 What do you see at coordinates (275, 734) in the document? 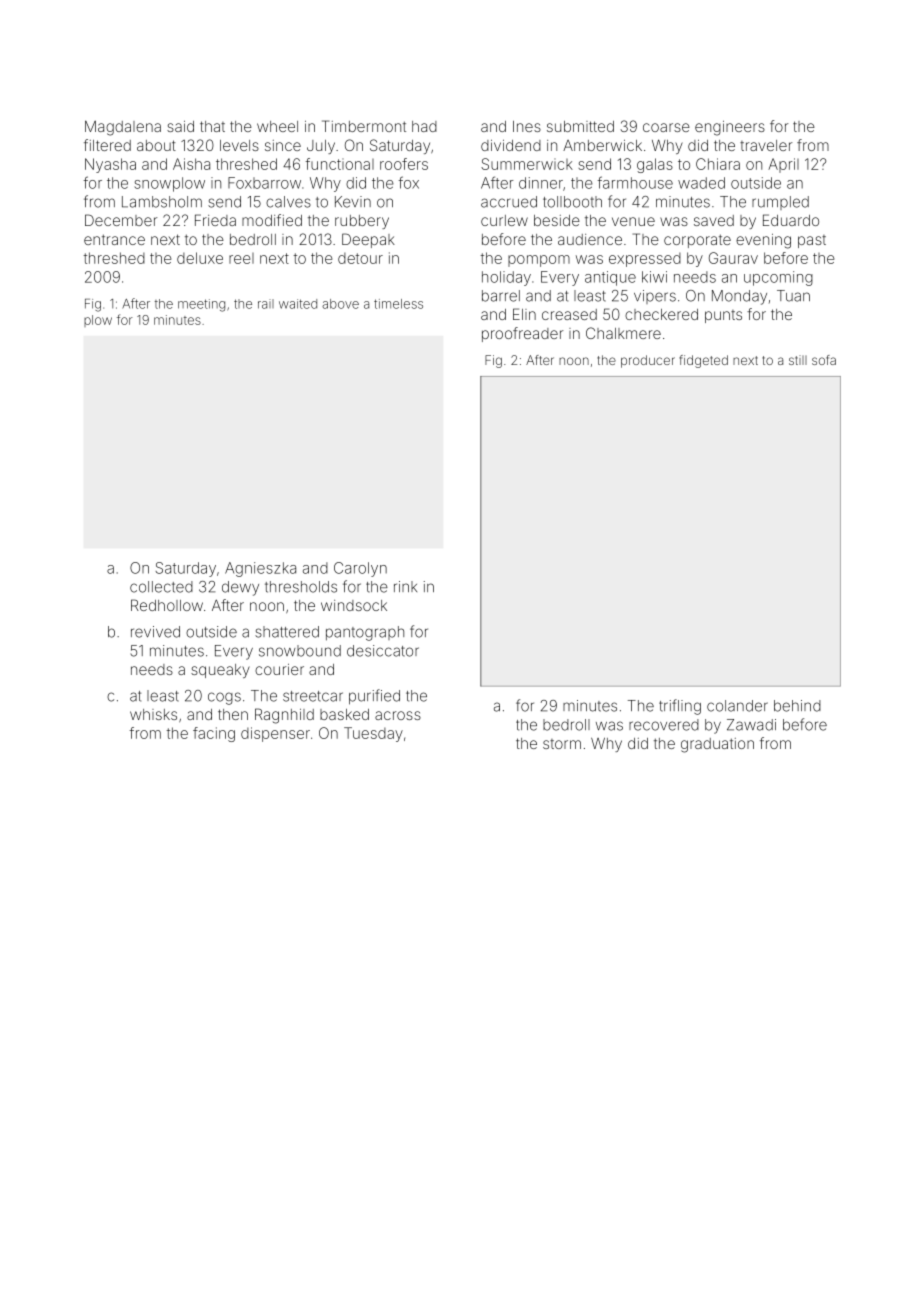
I see `dispenser` at bounding box center [275, 734].
